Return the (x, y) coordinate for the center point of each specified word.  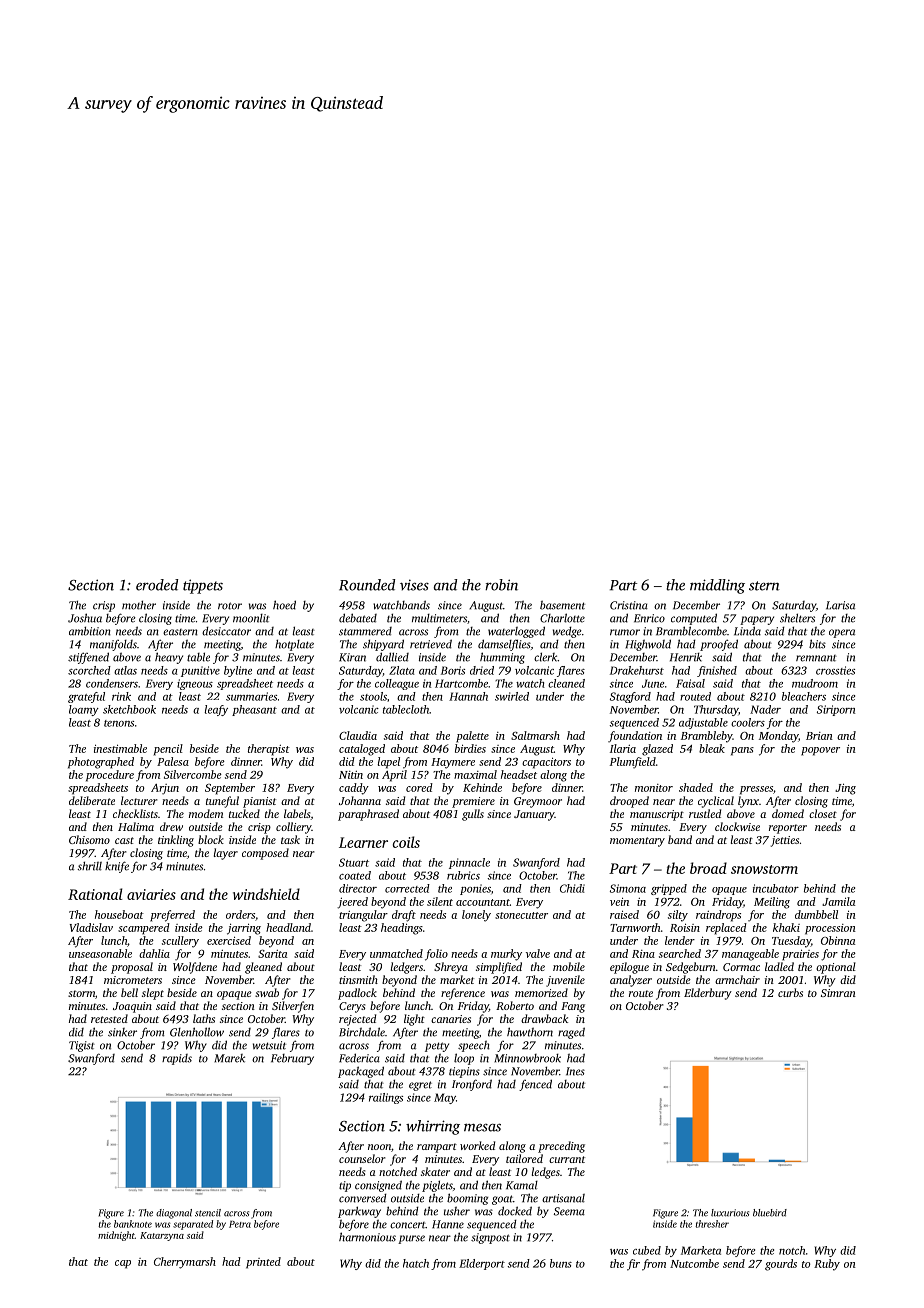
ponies (475, 889)
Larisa (840, 605)
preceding (561, 1147)
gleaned (263, 968)
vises (414, 585)
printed (263, 1263)
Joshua (85, 618)
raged (571, 1033)
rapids (177, 1059)
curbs (790, 992)
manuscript (657, 815)
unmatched (396, 953)
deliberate (92, 800)
